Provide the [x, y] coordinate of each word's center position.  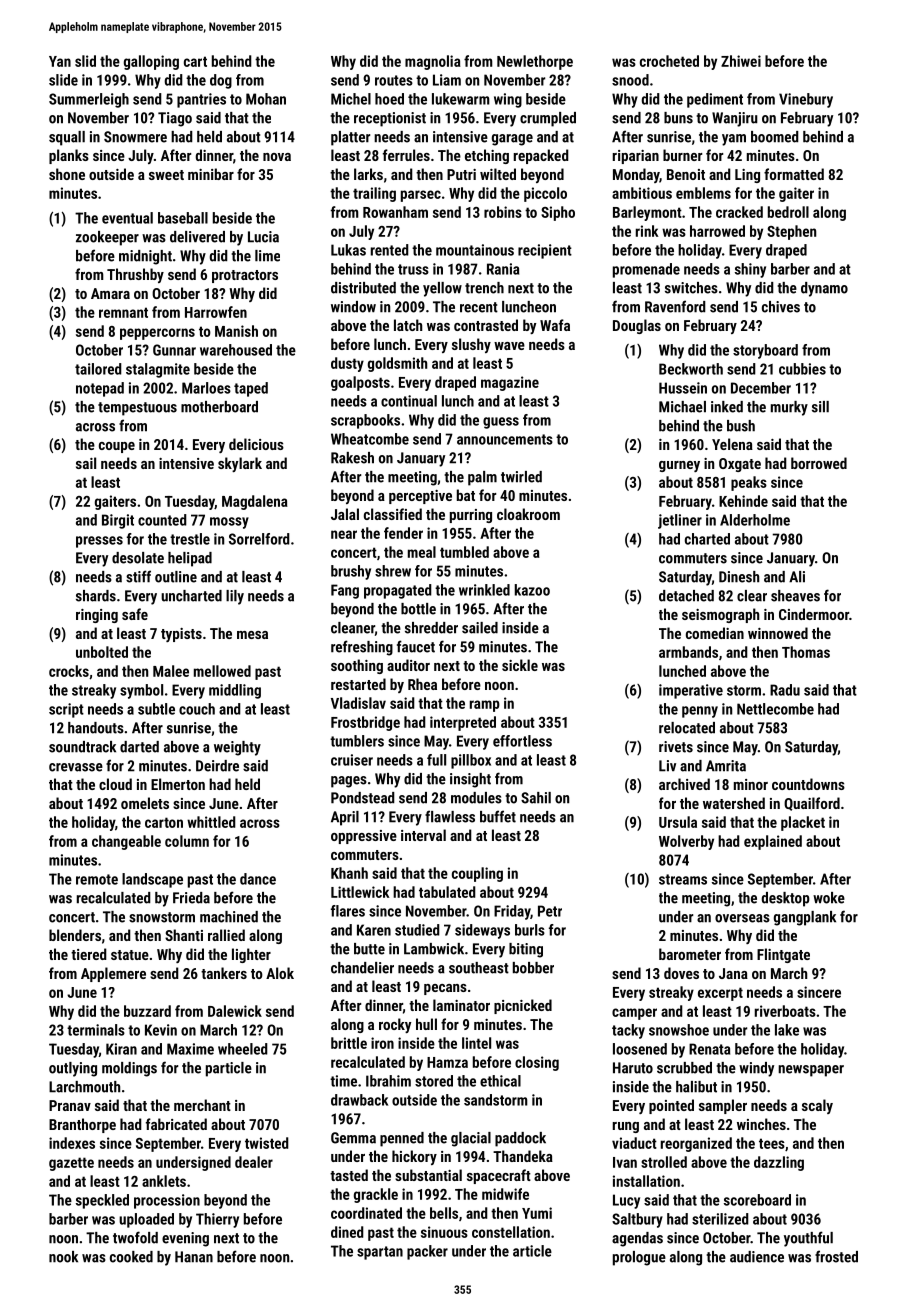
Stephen [791, 232]
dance [258, 879]
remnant [123, 312]
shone [67, 174]
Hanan [194, 1257]
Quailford [812, 804]
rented [390, 250]
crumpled [548, 119]
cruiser [352, 760]
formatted [794, 174]
